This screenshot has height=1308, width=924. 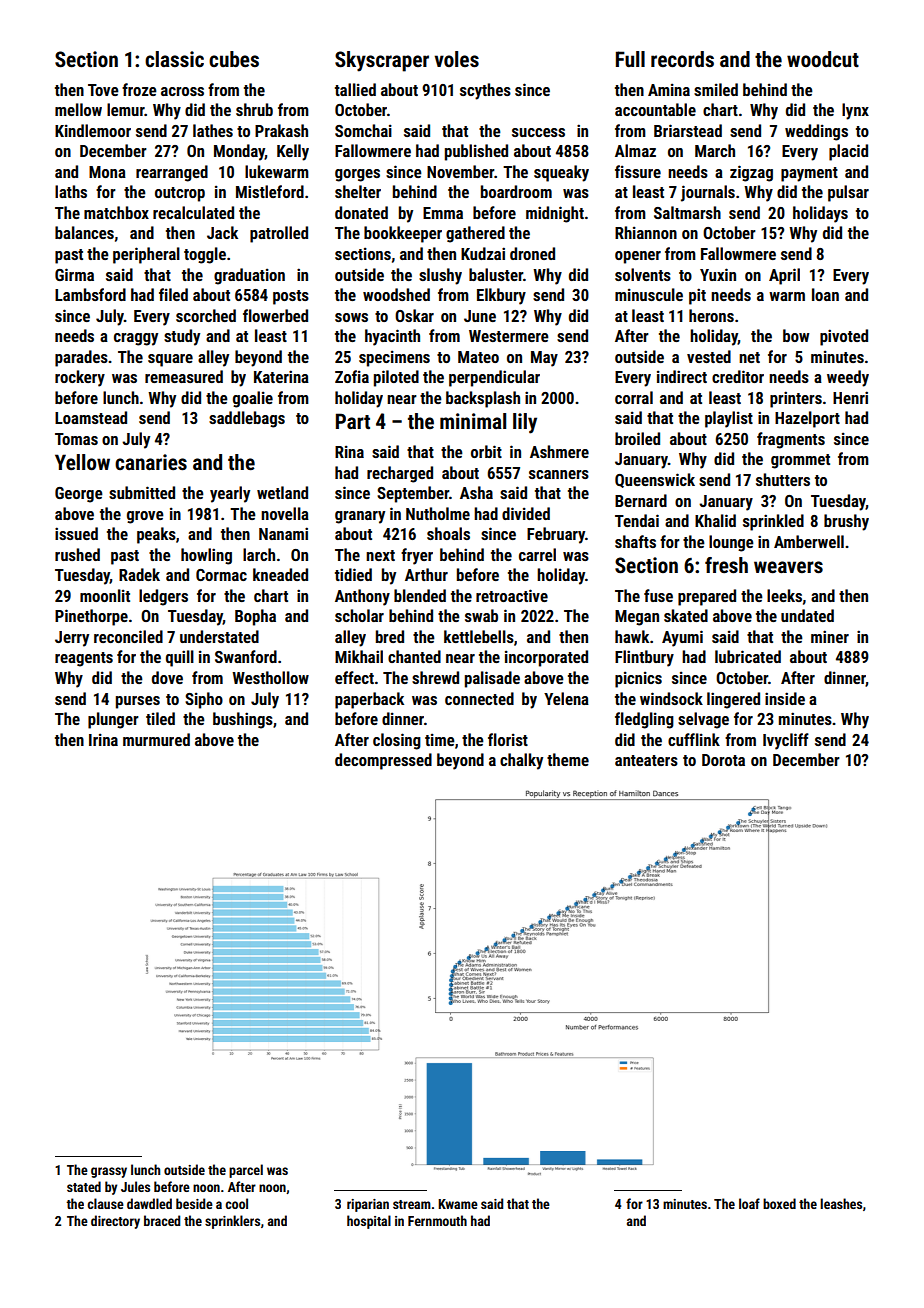 I want to click on Dorota, so click(x=723, y=760).
